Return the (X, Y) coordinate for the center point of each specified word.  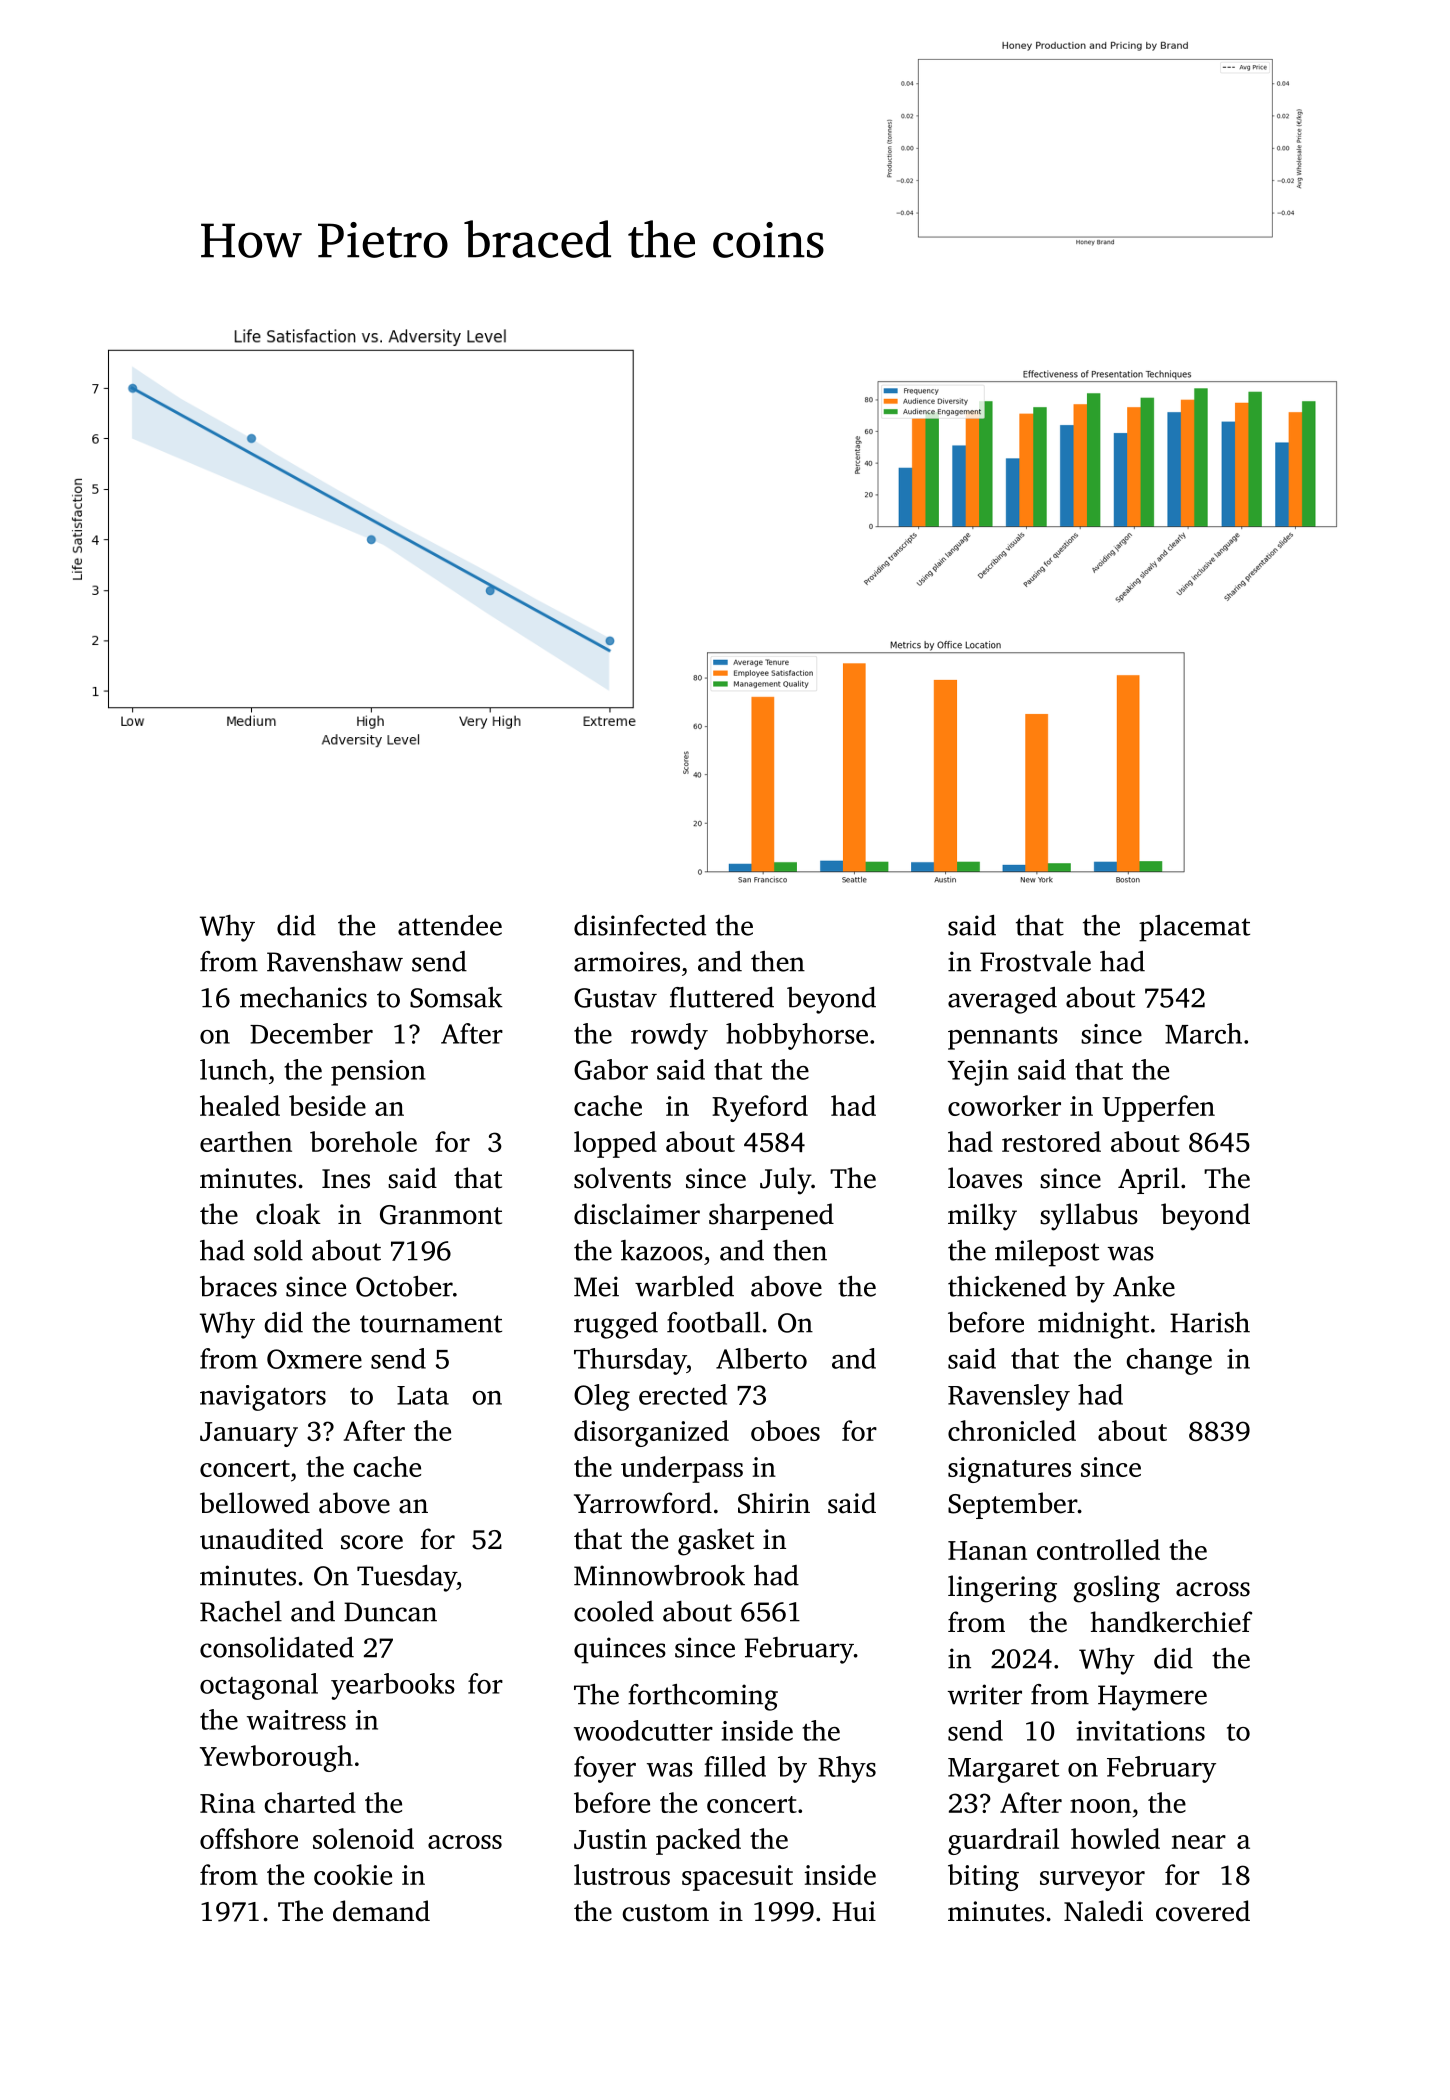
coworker (1004, 1105)
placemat (1194, 928)
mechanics (303, 997)
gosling (1116, 1589)
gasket (716, 1542)
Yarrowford (643, 1503)
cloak (288, 1214)
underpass (682, 1469)
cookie (353, 1874)
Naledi (1103, 1911)
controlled (1098, 1549)
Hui (854, 1911)
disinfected (640, 925)
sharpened (771, 1216)
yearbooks (393, 1686)
